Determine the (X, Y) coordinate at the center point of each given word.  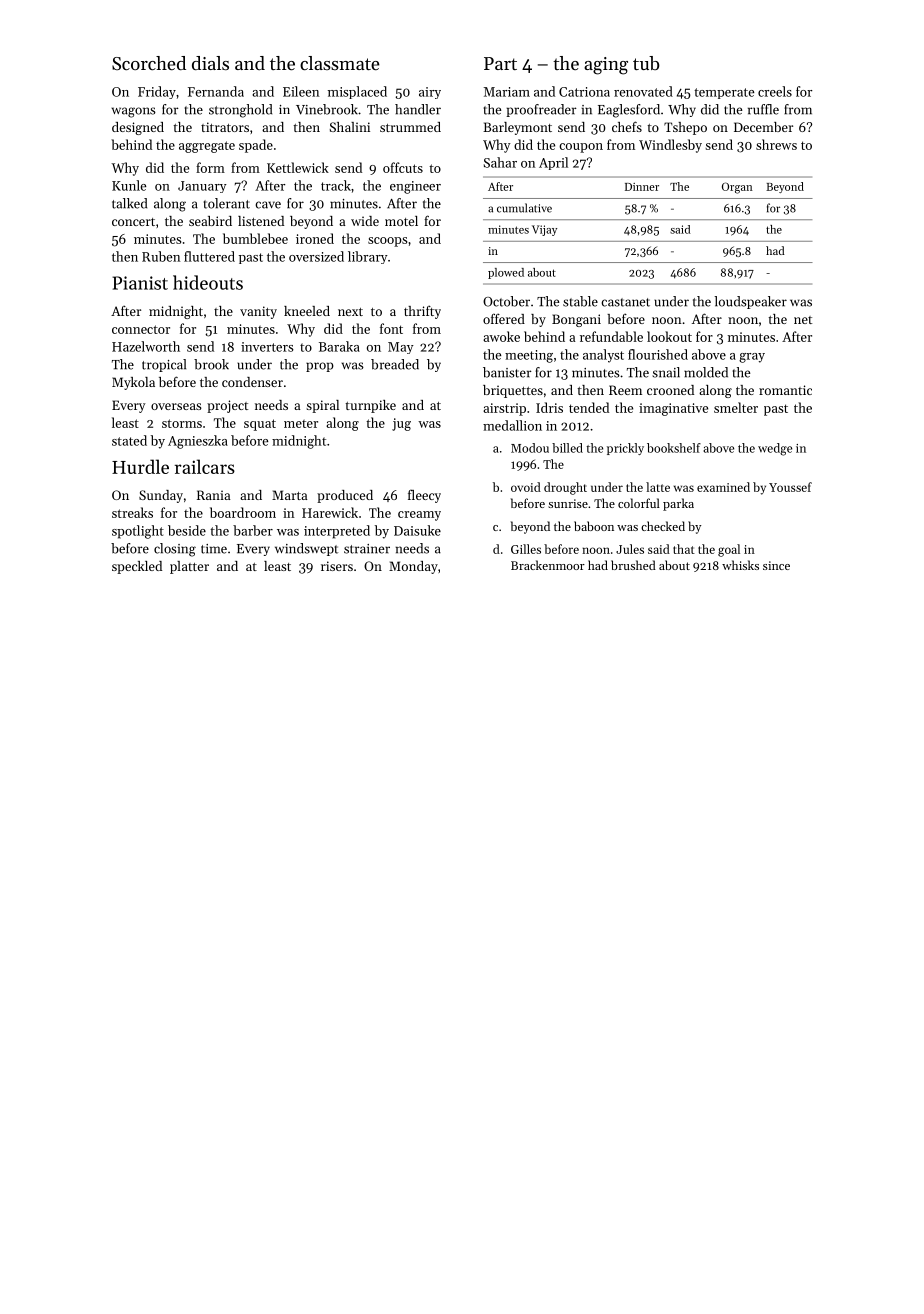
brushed (633, 565)
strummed (410, 127)
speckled (137, 567)
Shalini (350, 127)
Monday (413, 567)
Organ (737, 188)
